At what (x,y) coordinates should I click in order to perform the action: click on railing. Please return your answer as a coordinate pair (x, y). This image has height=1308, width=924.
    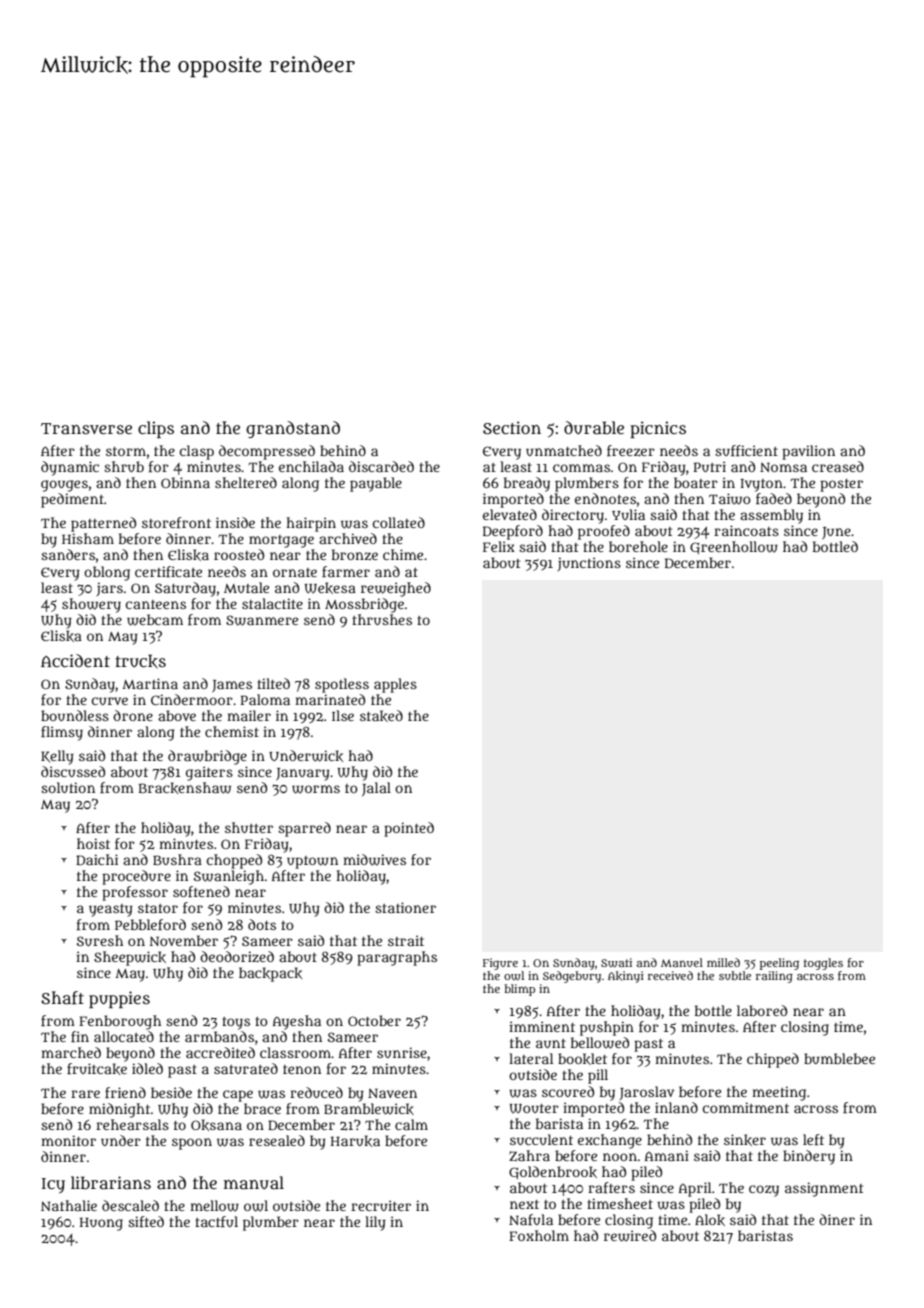
    Looking at the image, I should click on (774, 977).
